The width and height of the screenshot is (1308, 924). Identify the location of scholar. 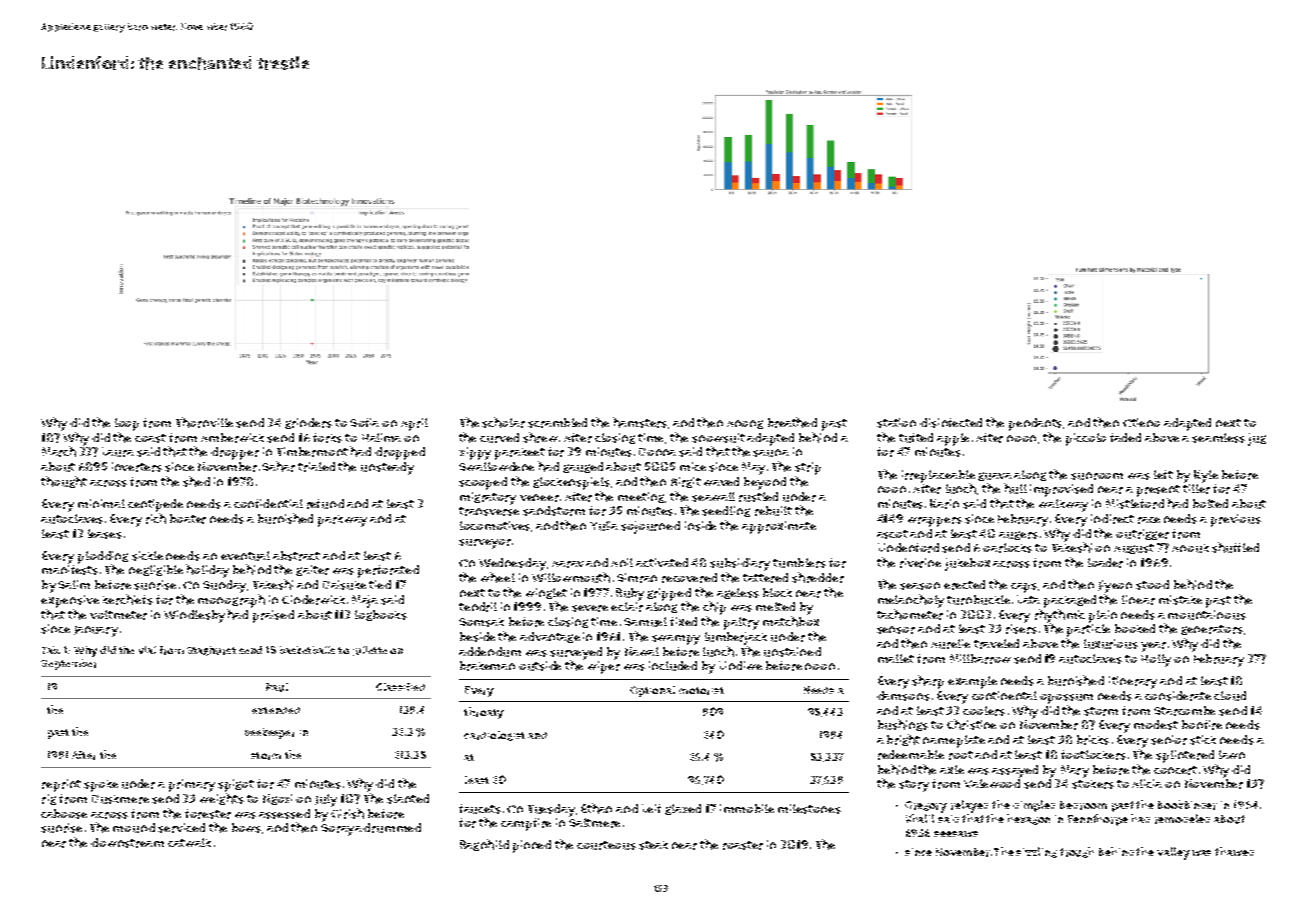
(503, 422).
